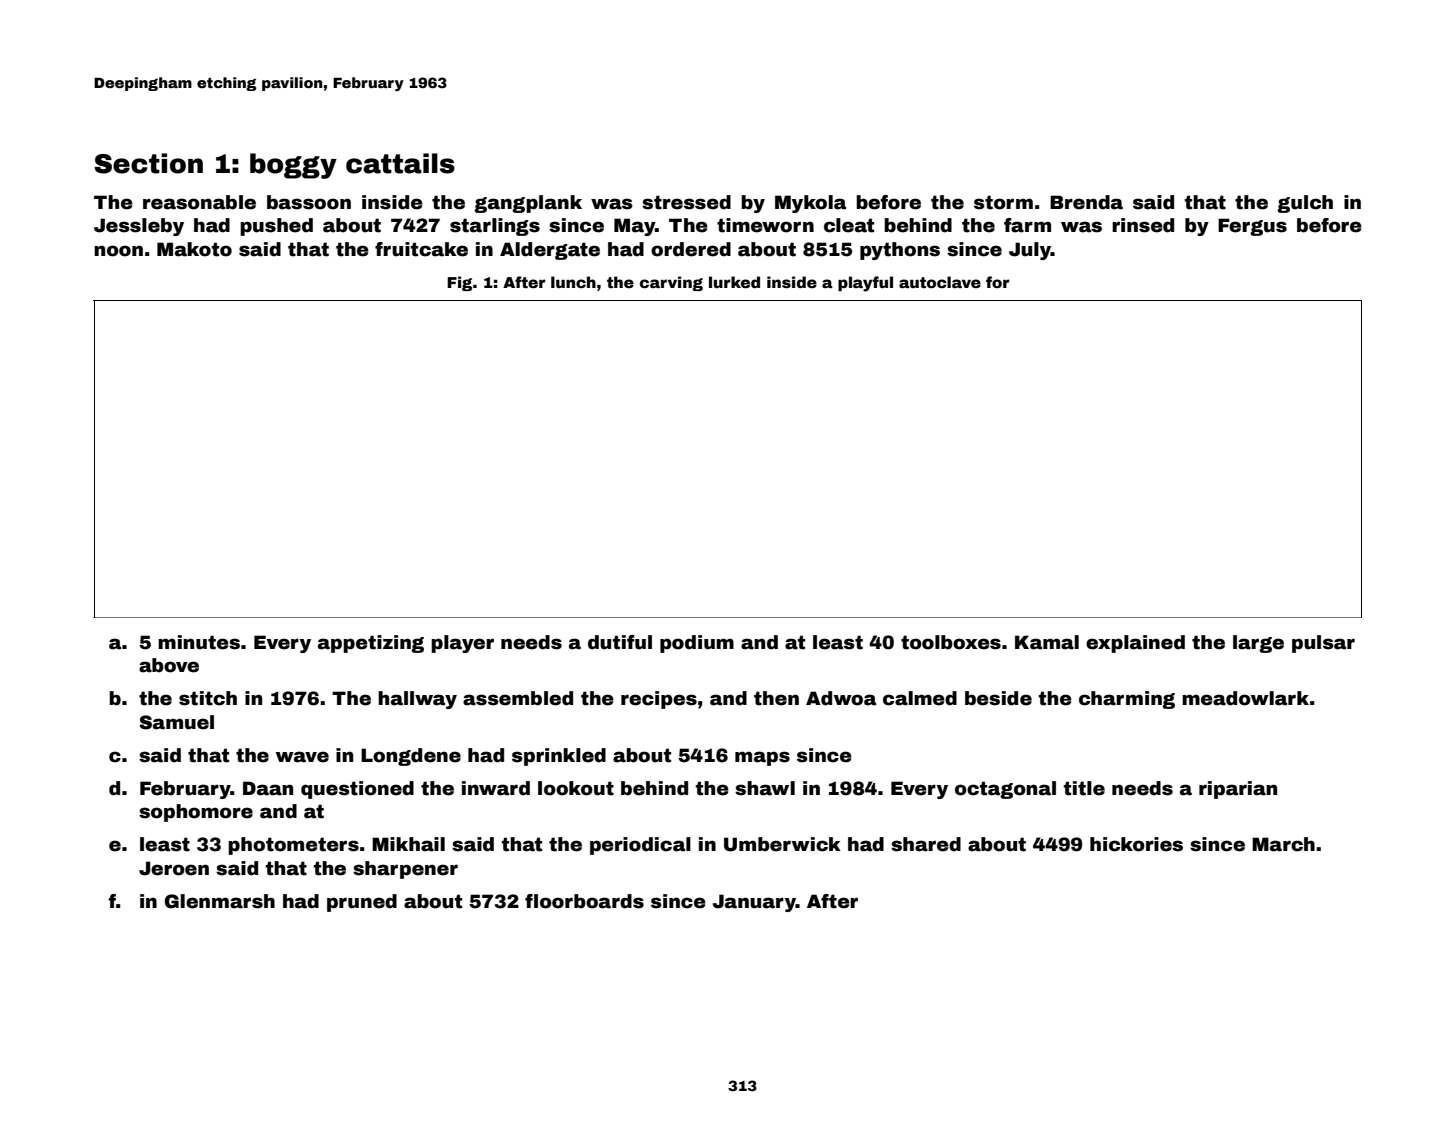 This document has width=1456, height=1125. What do you see at coordinates (208, 698) in the document?
I see `stitch` at bounding box center [208, 698].
